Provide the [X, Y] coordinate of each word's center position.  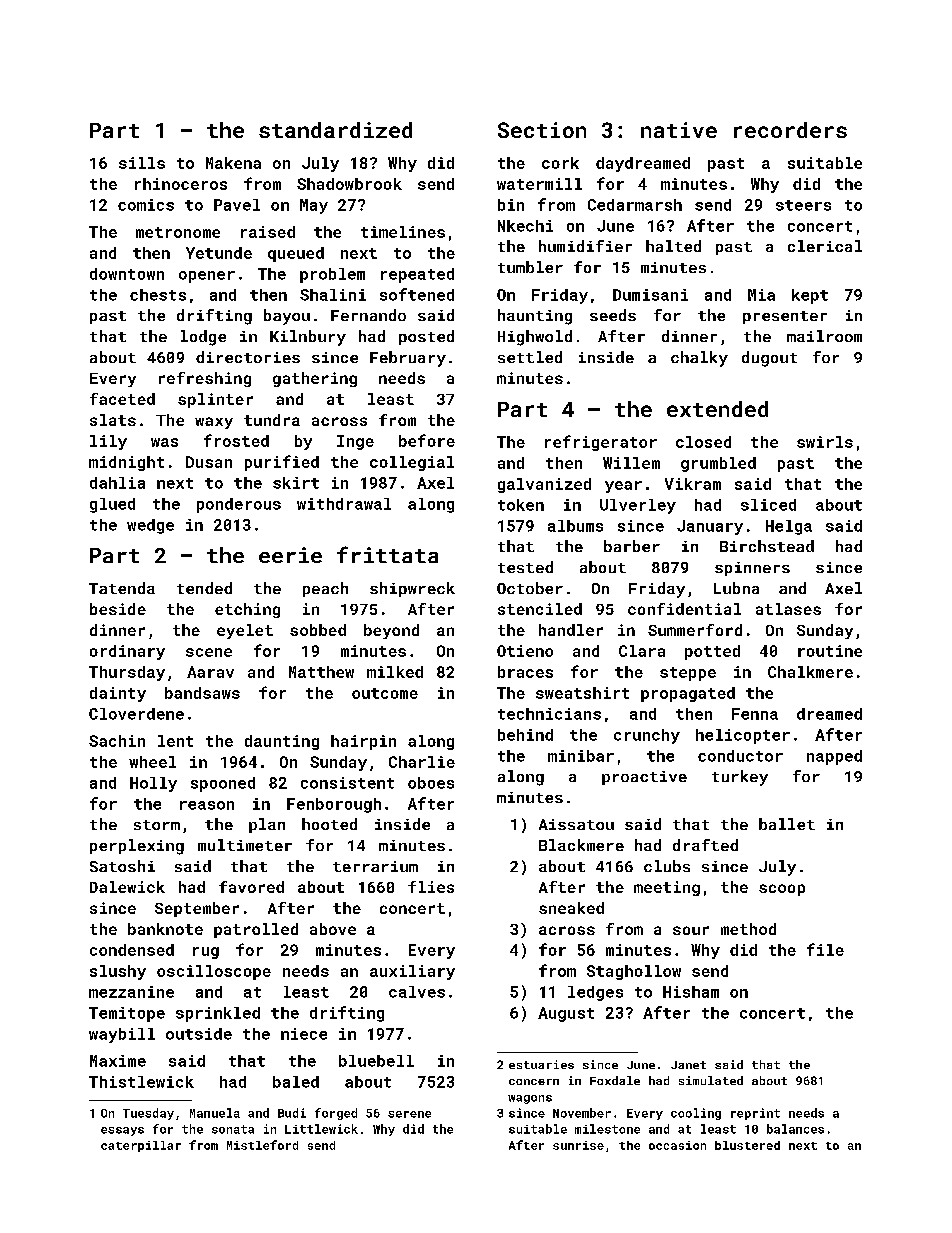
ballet [787, 824]
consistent [347, 783]
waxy [214, 423]
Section [542, 130]
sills [142, 163]
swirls [825, 442]
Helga [789, 527]
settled [530, 357]
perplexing [137, 847]
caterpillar [141, 1146]
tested [525, 567]
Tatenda [122, 588]
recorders [790, 130]
